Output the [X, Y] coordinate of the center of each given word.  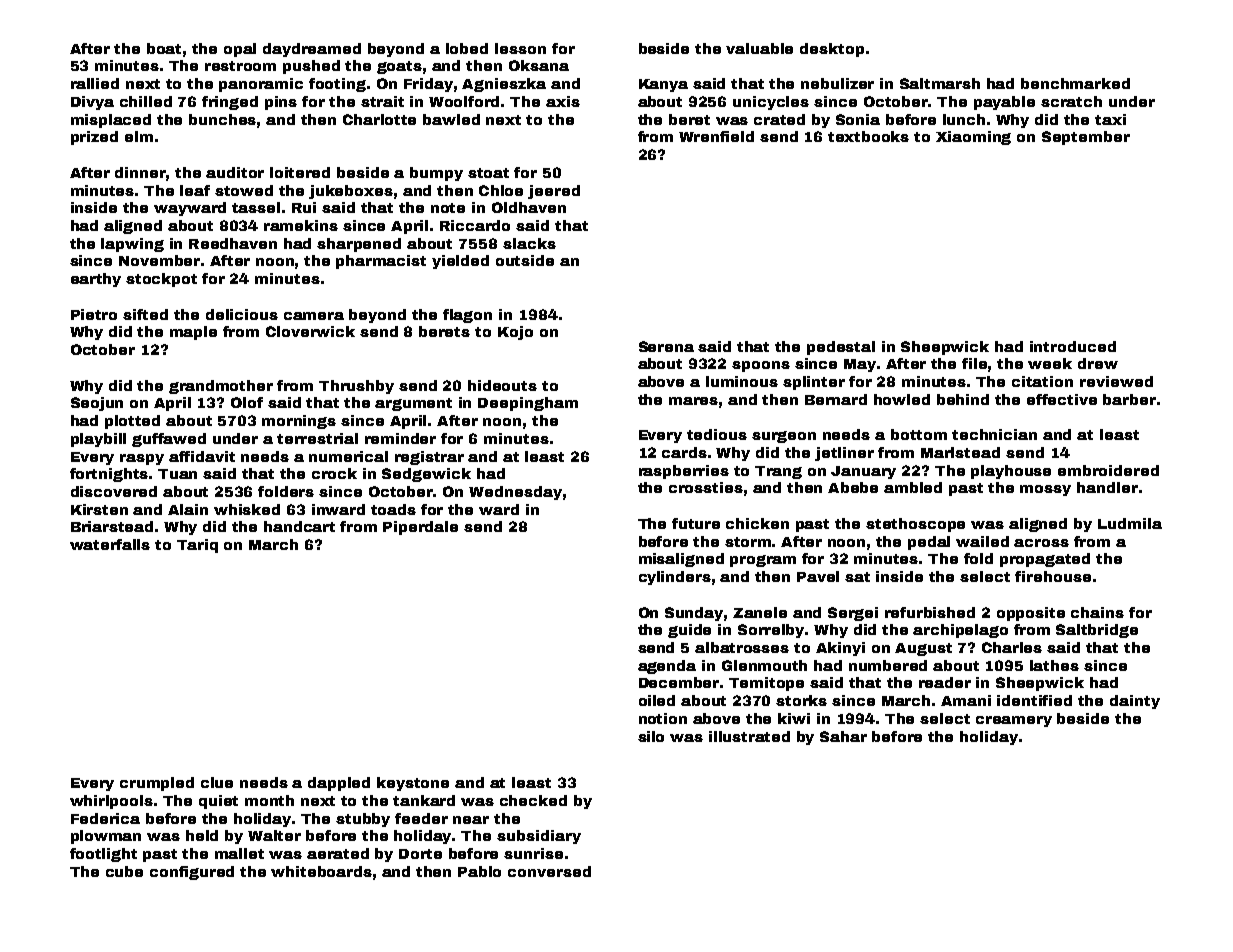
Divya [92, 103]
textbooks [868, 136]
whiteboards [321, 871]
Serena [666, 346]
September [1086, 138]
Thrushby [356, 387]
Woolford [464, 101]
